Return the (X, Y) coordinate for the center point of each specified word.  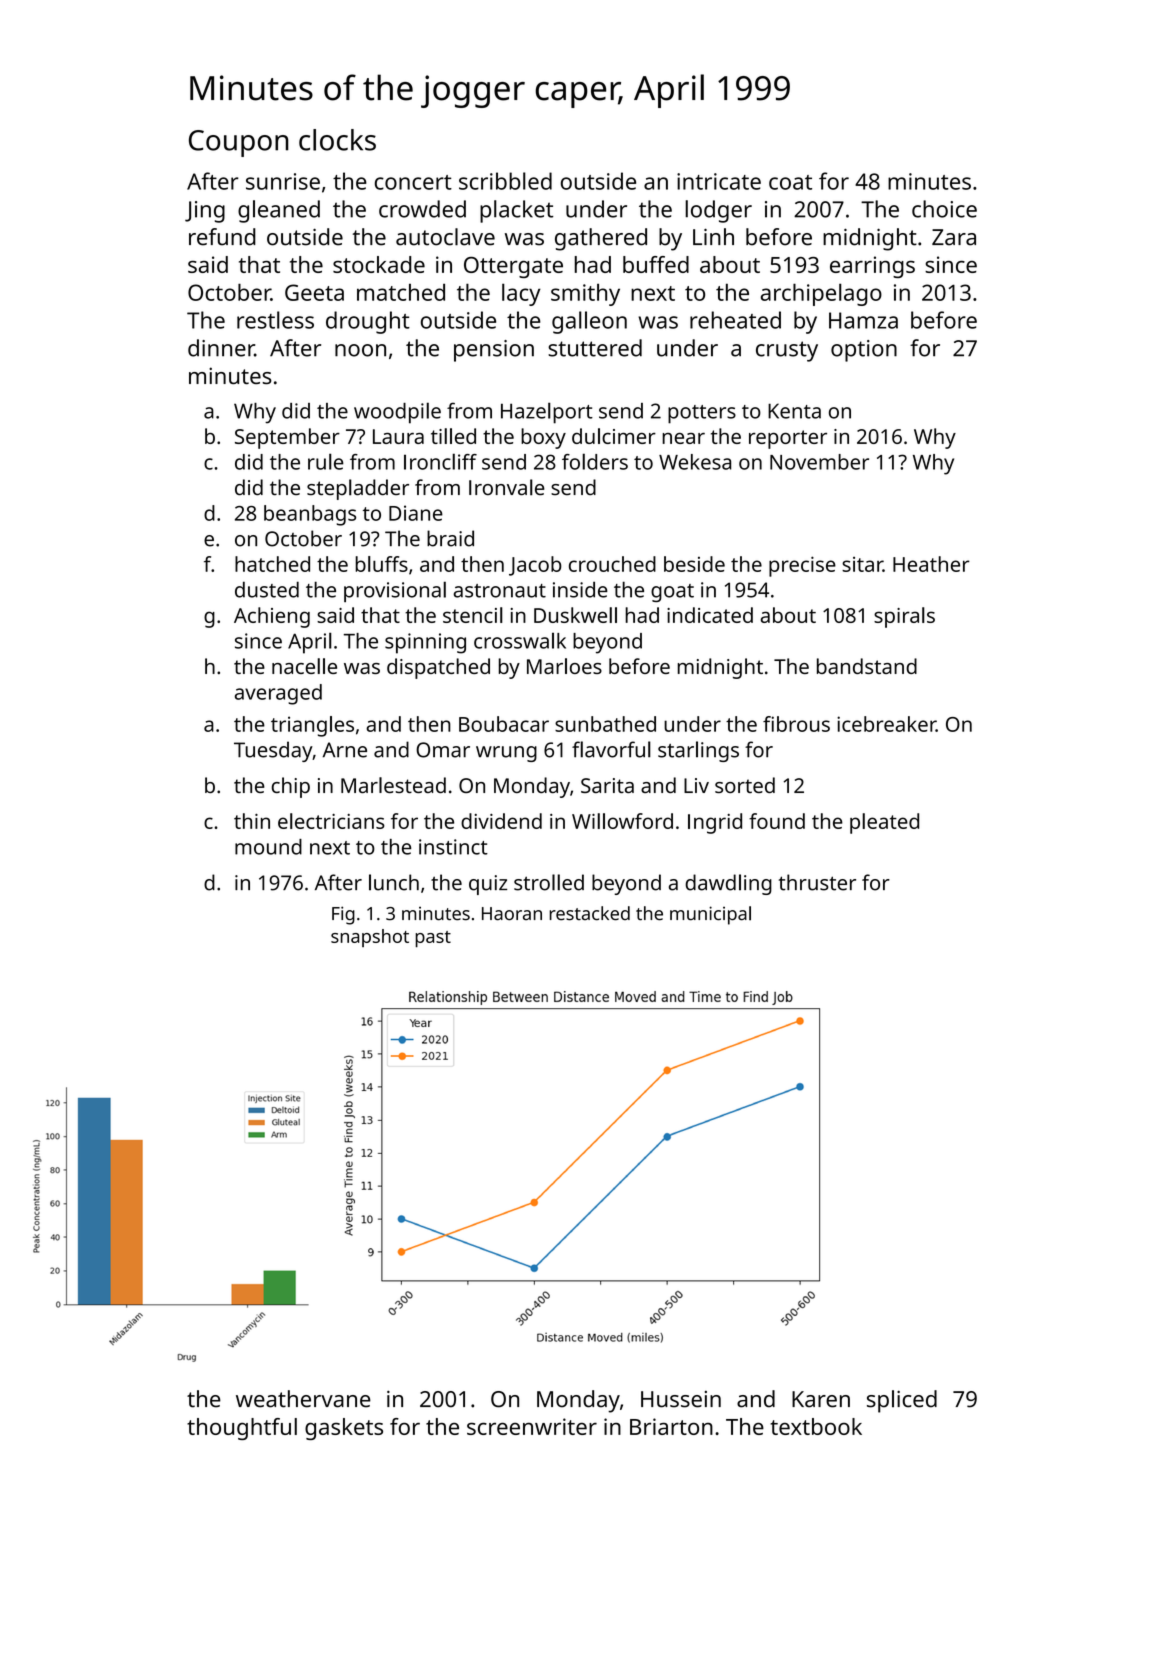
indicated (710, 615)
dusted (267, 589)
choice (944, 209)
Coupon (239, 143)
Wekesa (695, 462)
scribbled (505, 181)
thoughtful (242, 1429)
